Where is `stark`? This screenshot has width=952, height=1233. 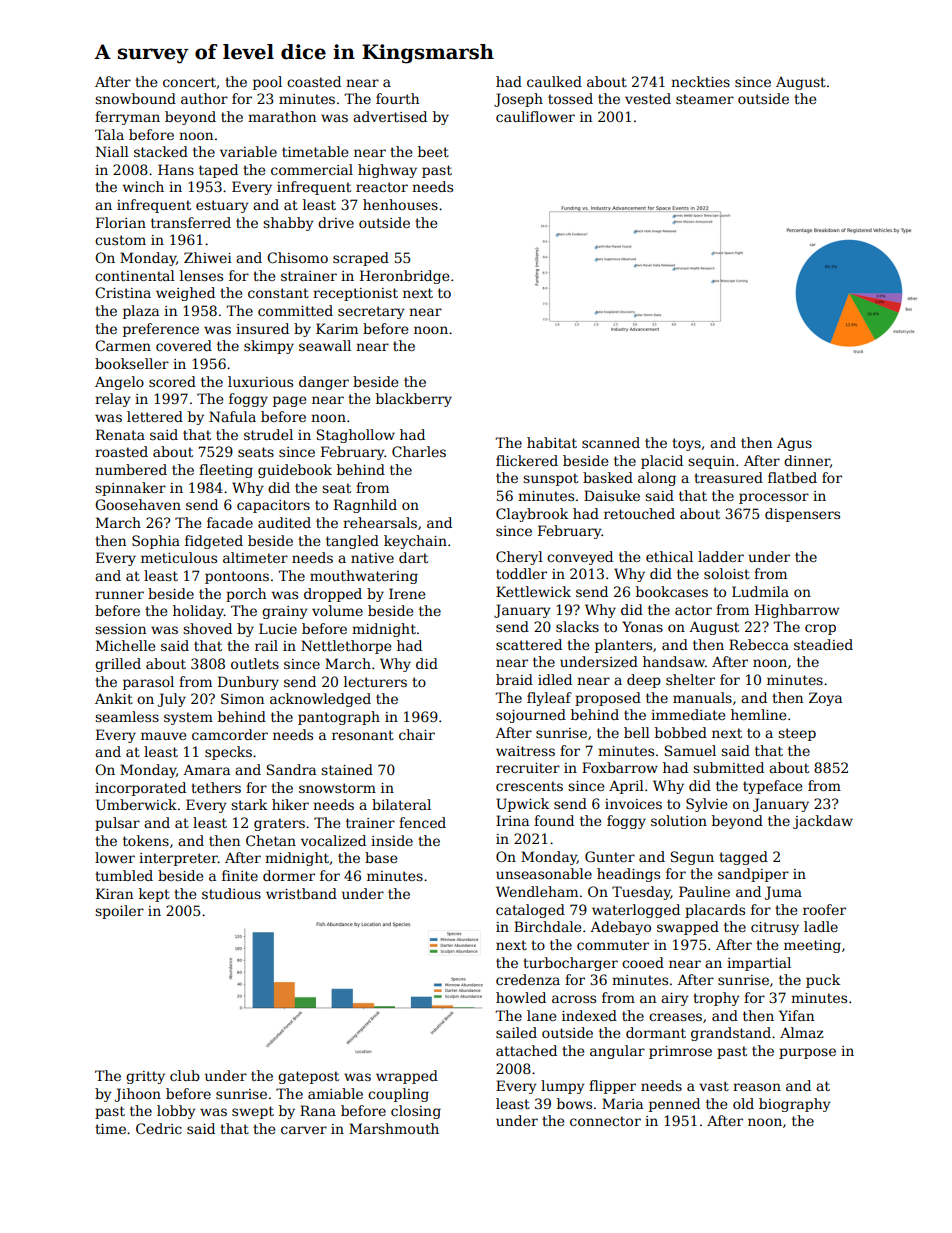 stark is located at coordinates (249, 804).
